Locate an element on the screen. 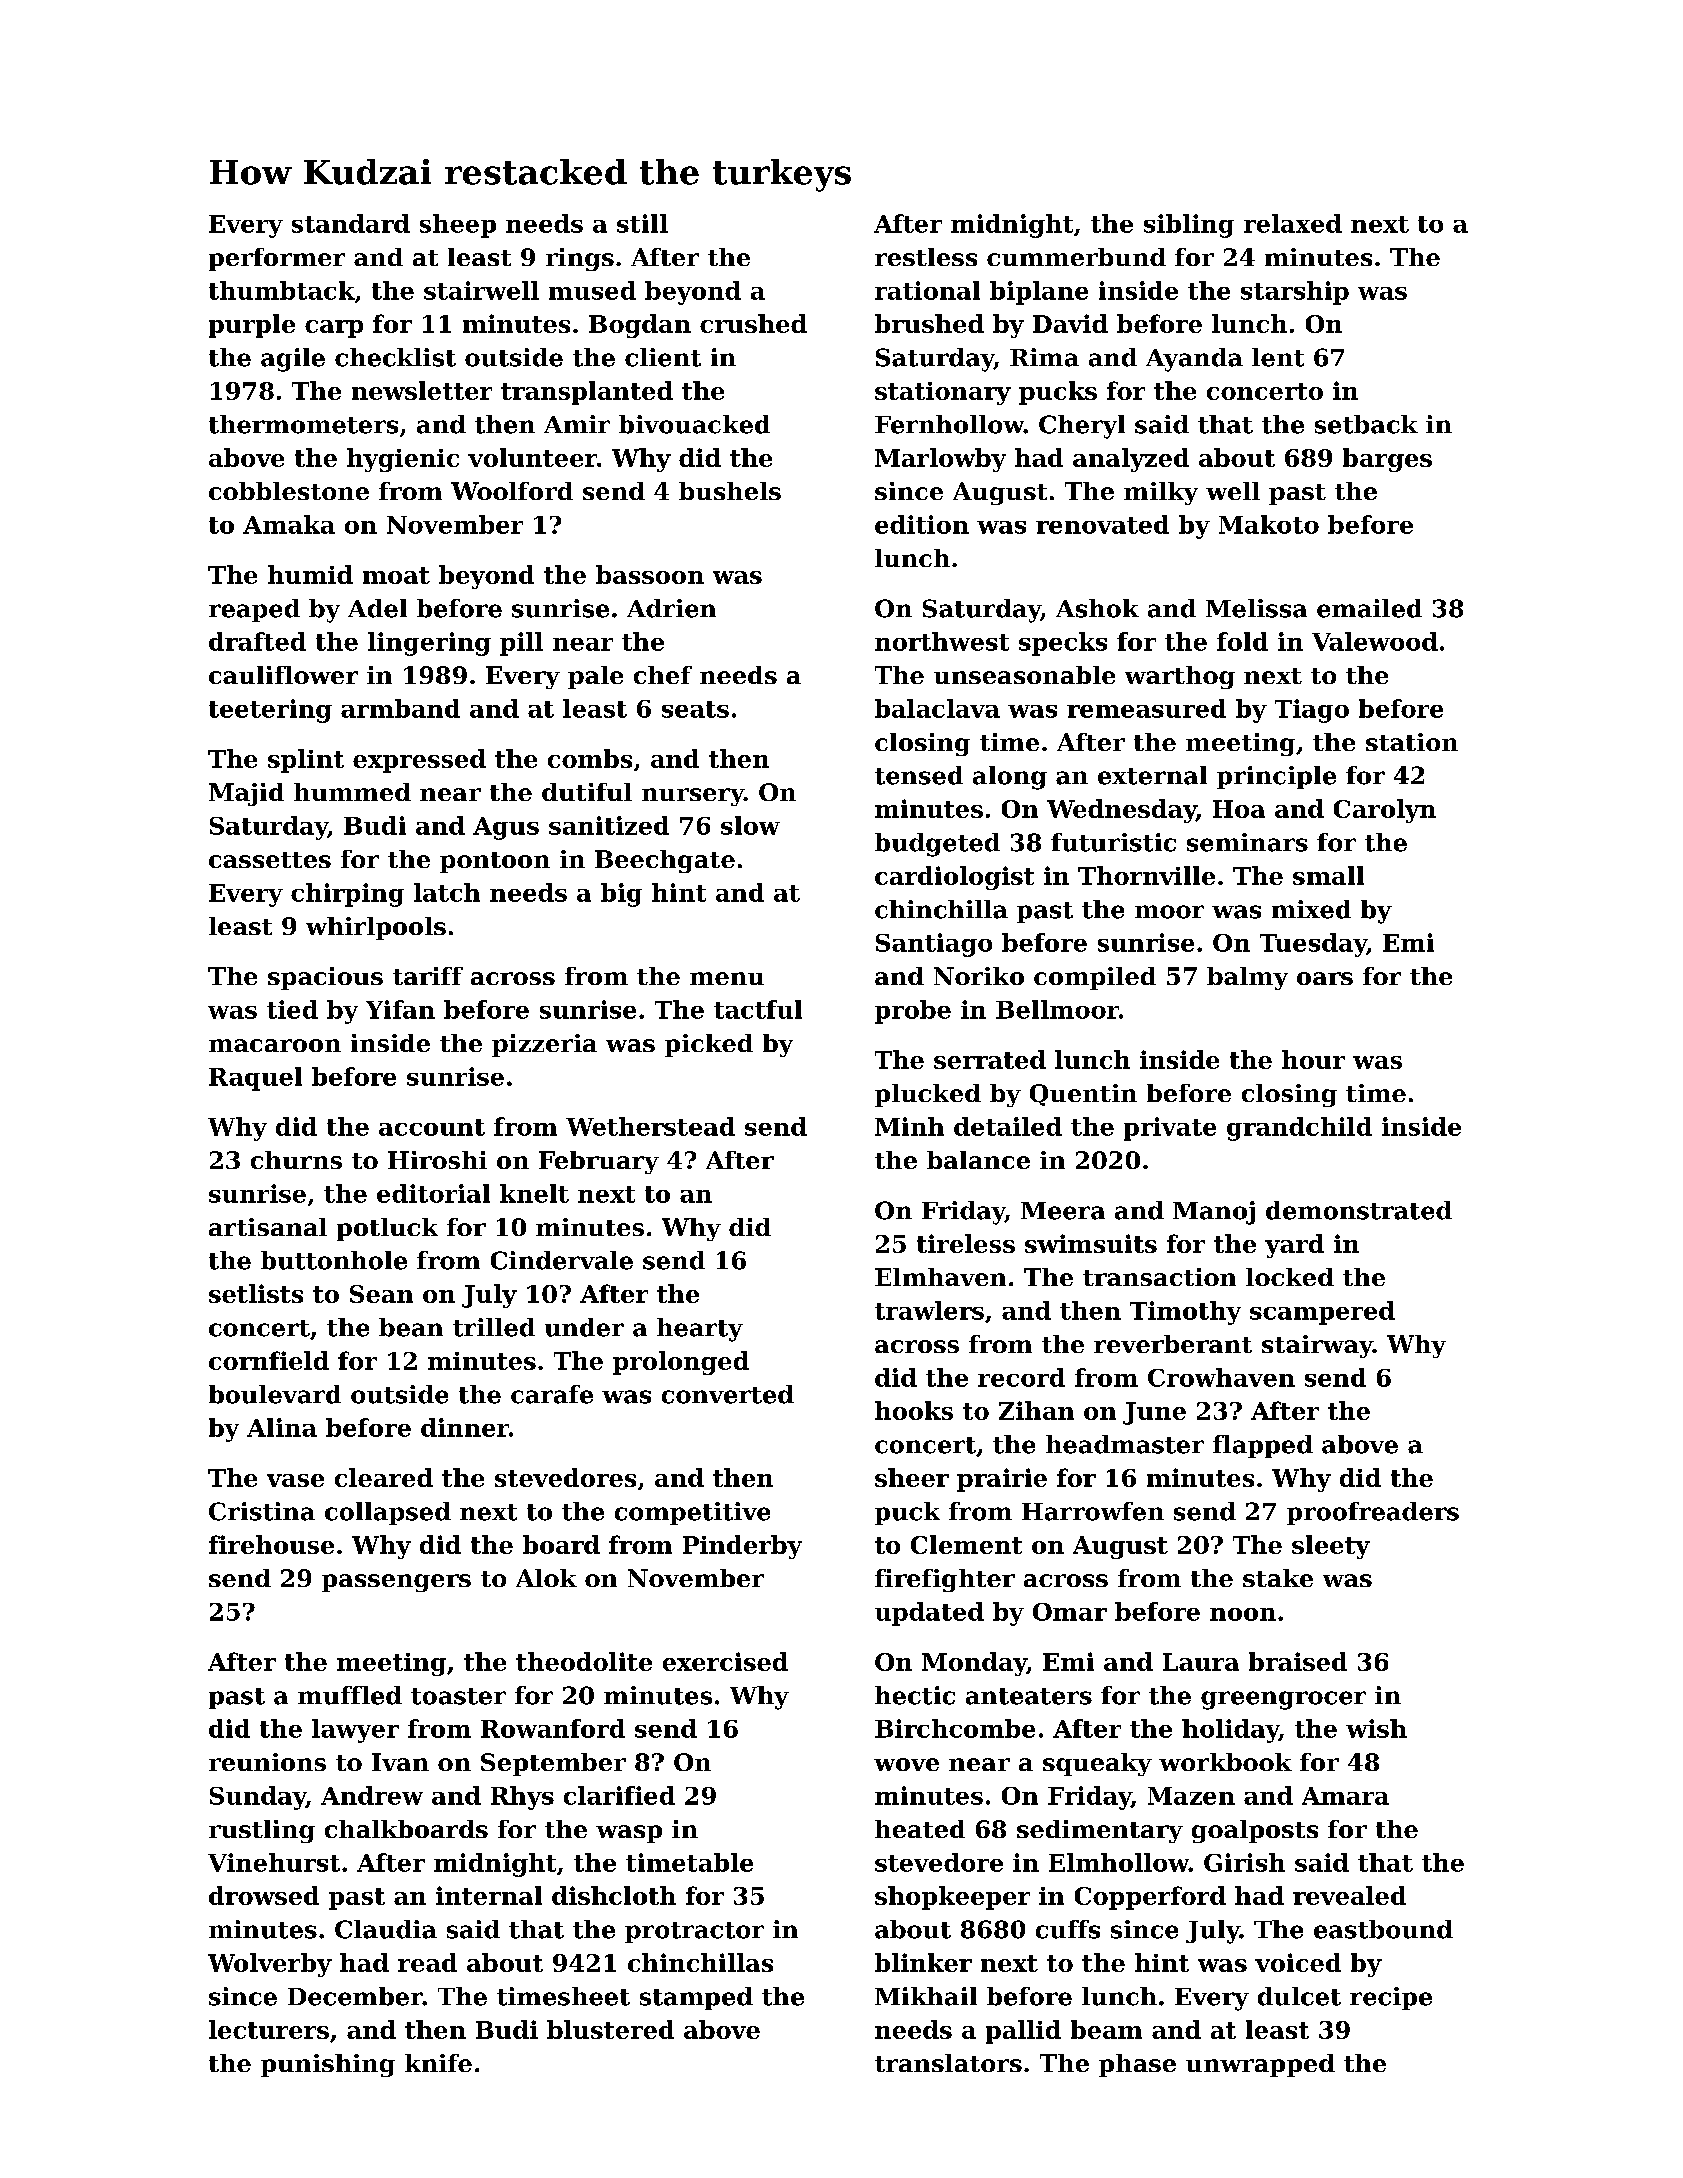 The image size is (1683, 2178). translators is located at coordinates (948, 2063).
